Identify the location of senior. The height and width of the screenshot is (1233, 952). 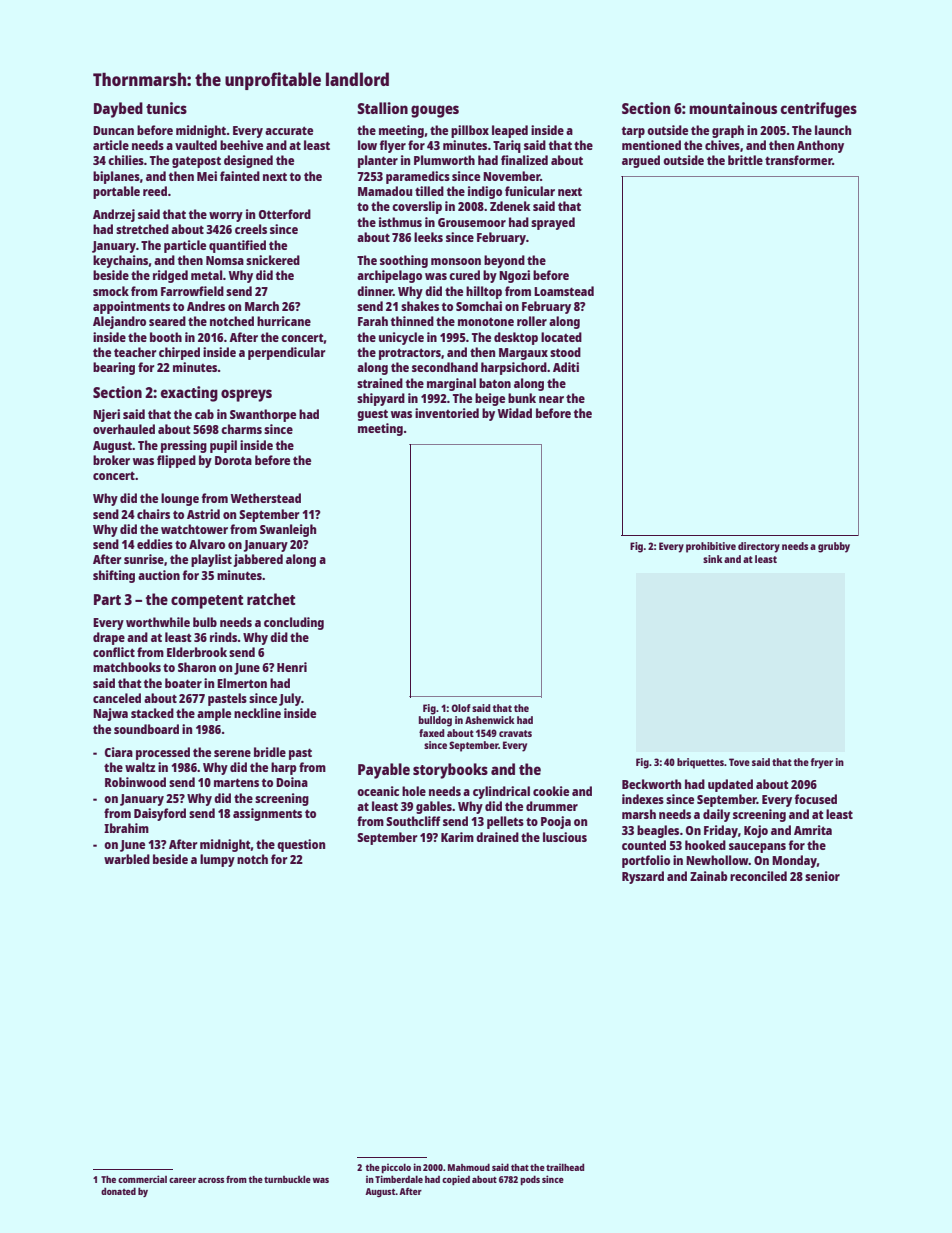
(822, 876).
